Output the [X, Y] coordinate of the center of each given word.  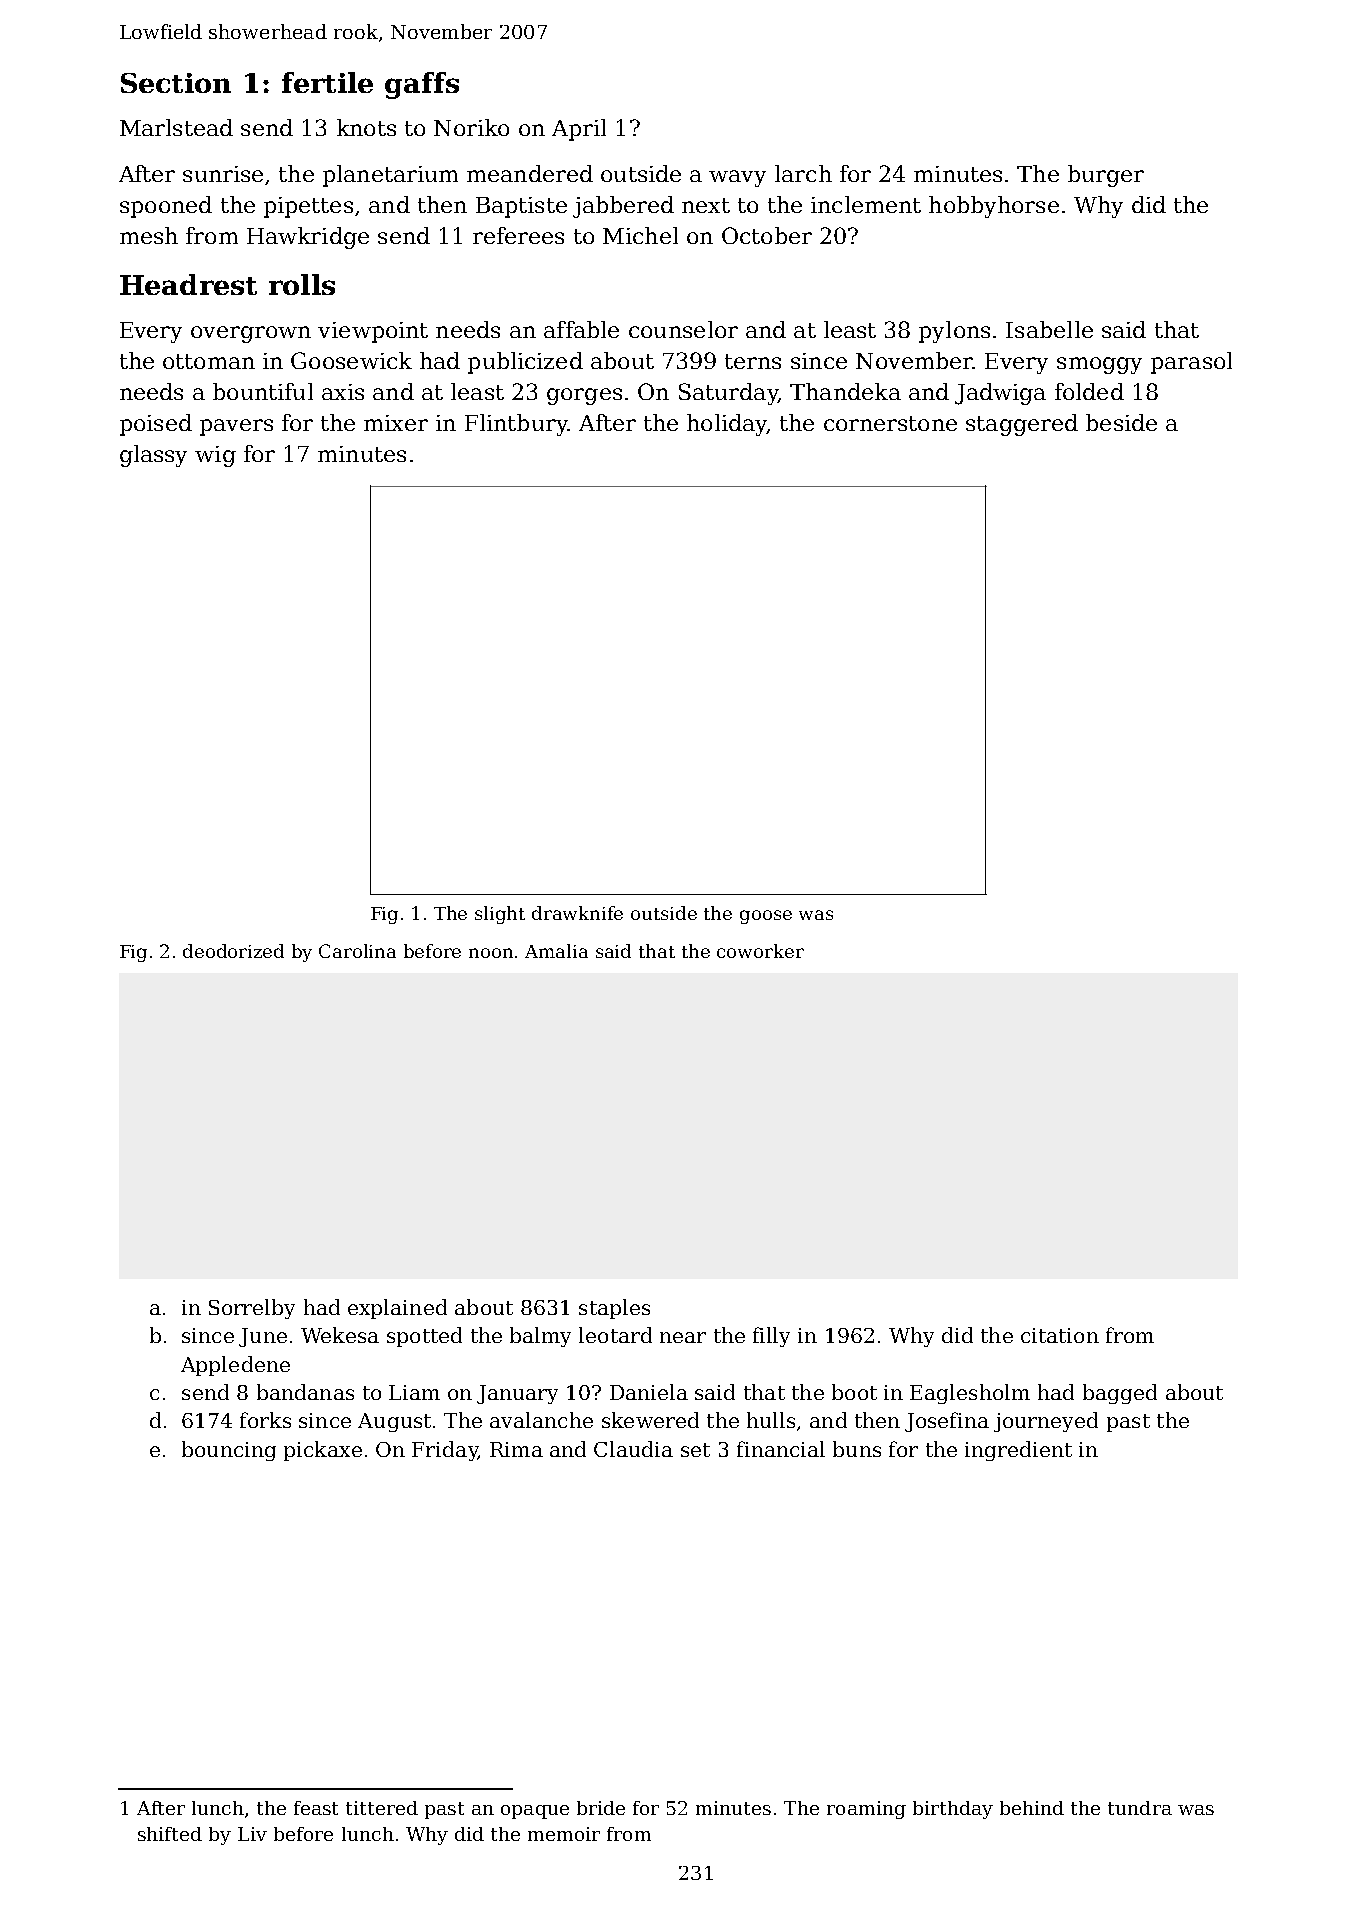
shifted [170, 1834]
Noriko [471, 127]
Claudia [633, 1449]
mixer [396, 423]
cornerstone [890, 423]
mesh [149, 235]
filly [771, 1337]
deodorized [233, 951]
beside [1121, 422]
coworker [760, 951]
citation [1060, 1335]
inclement [866, 204]
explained [397, 1309]
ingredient [1018, 1451]
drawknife [577, 913]
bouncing [229, 1451]
